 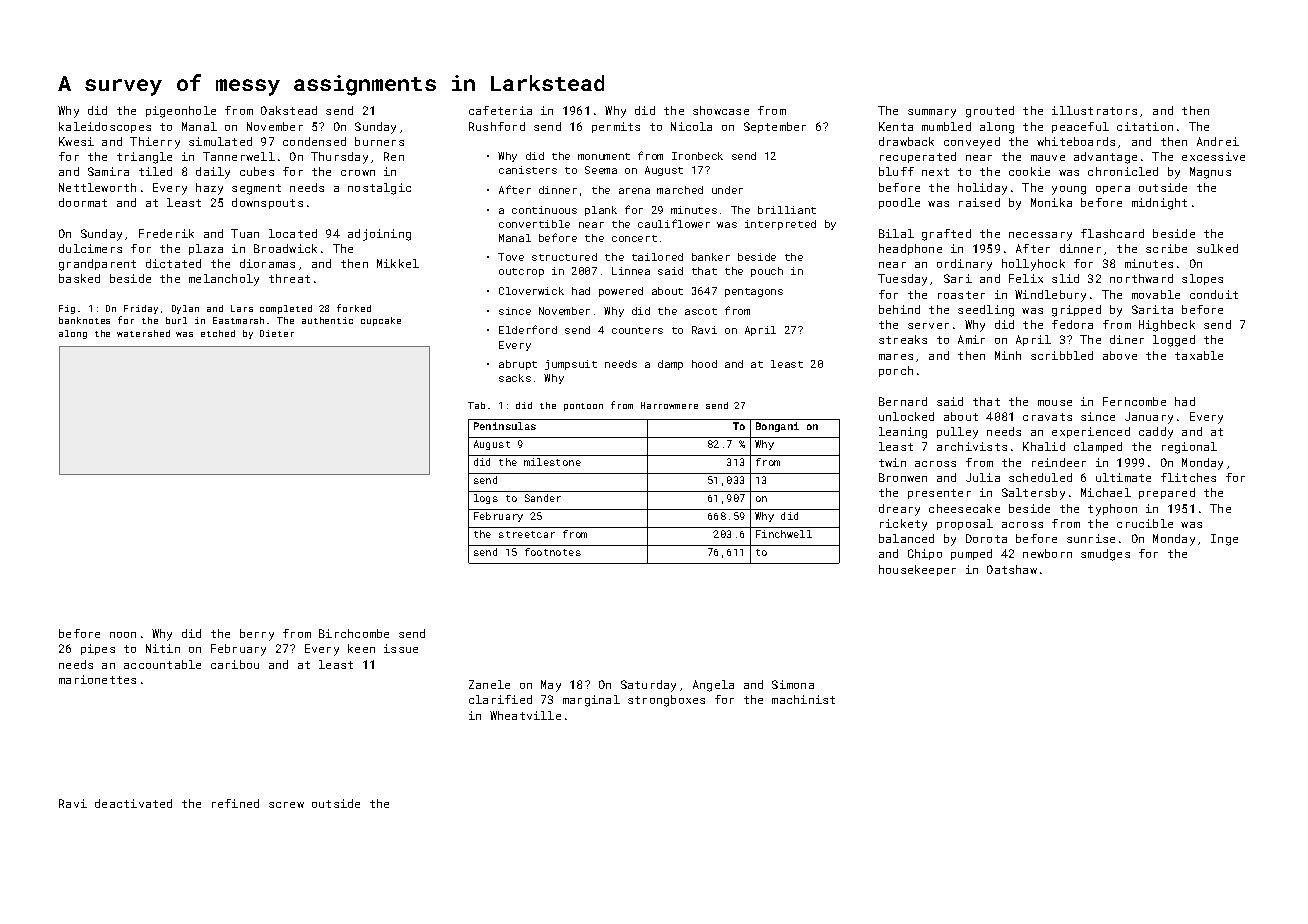 I want to click on milestone, so click(x=552, y=462).
